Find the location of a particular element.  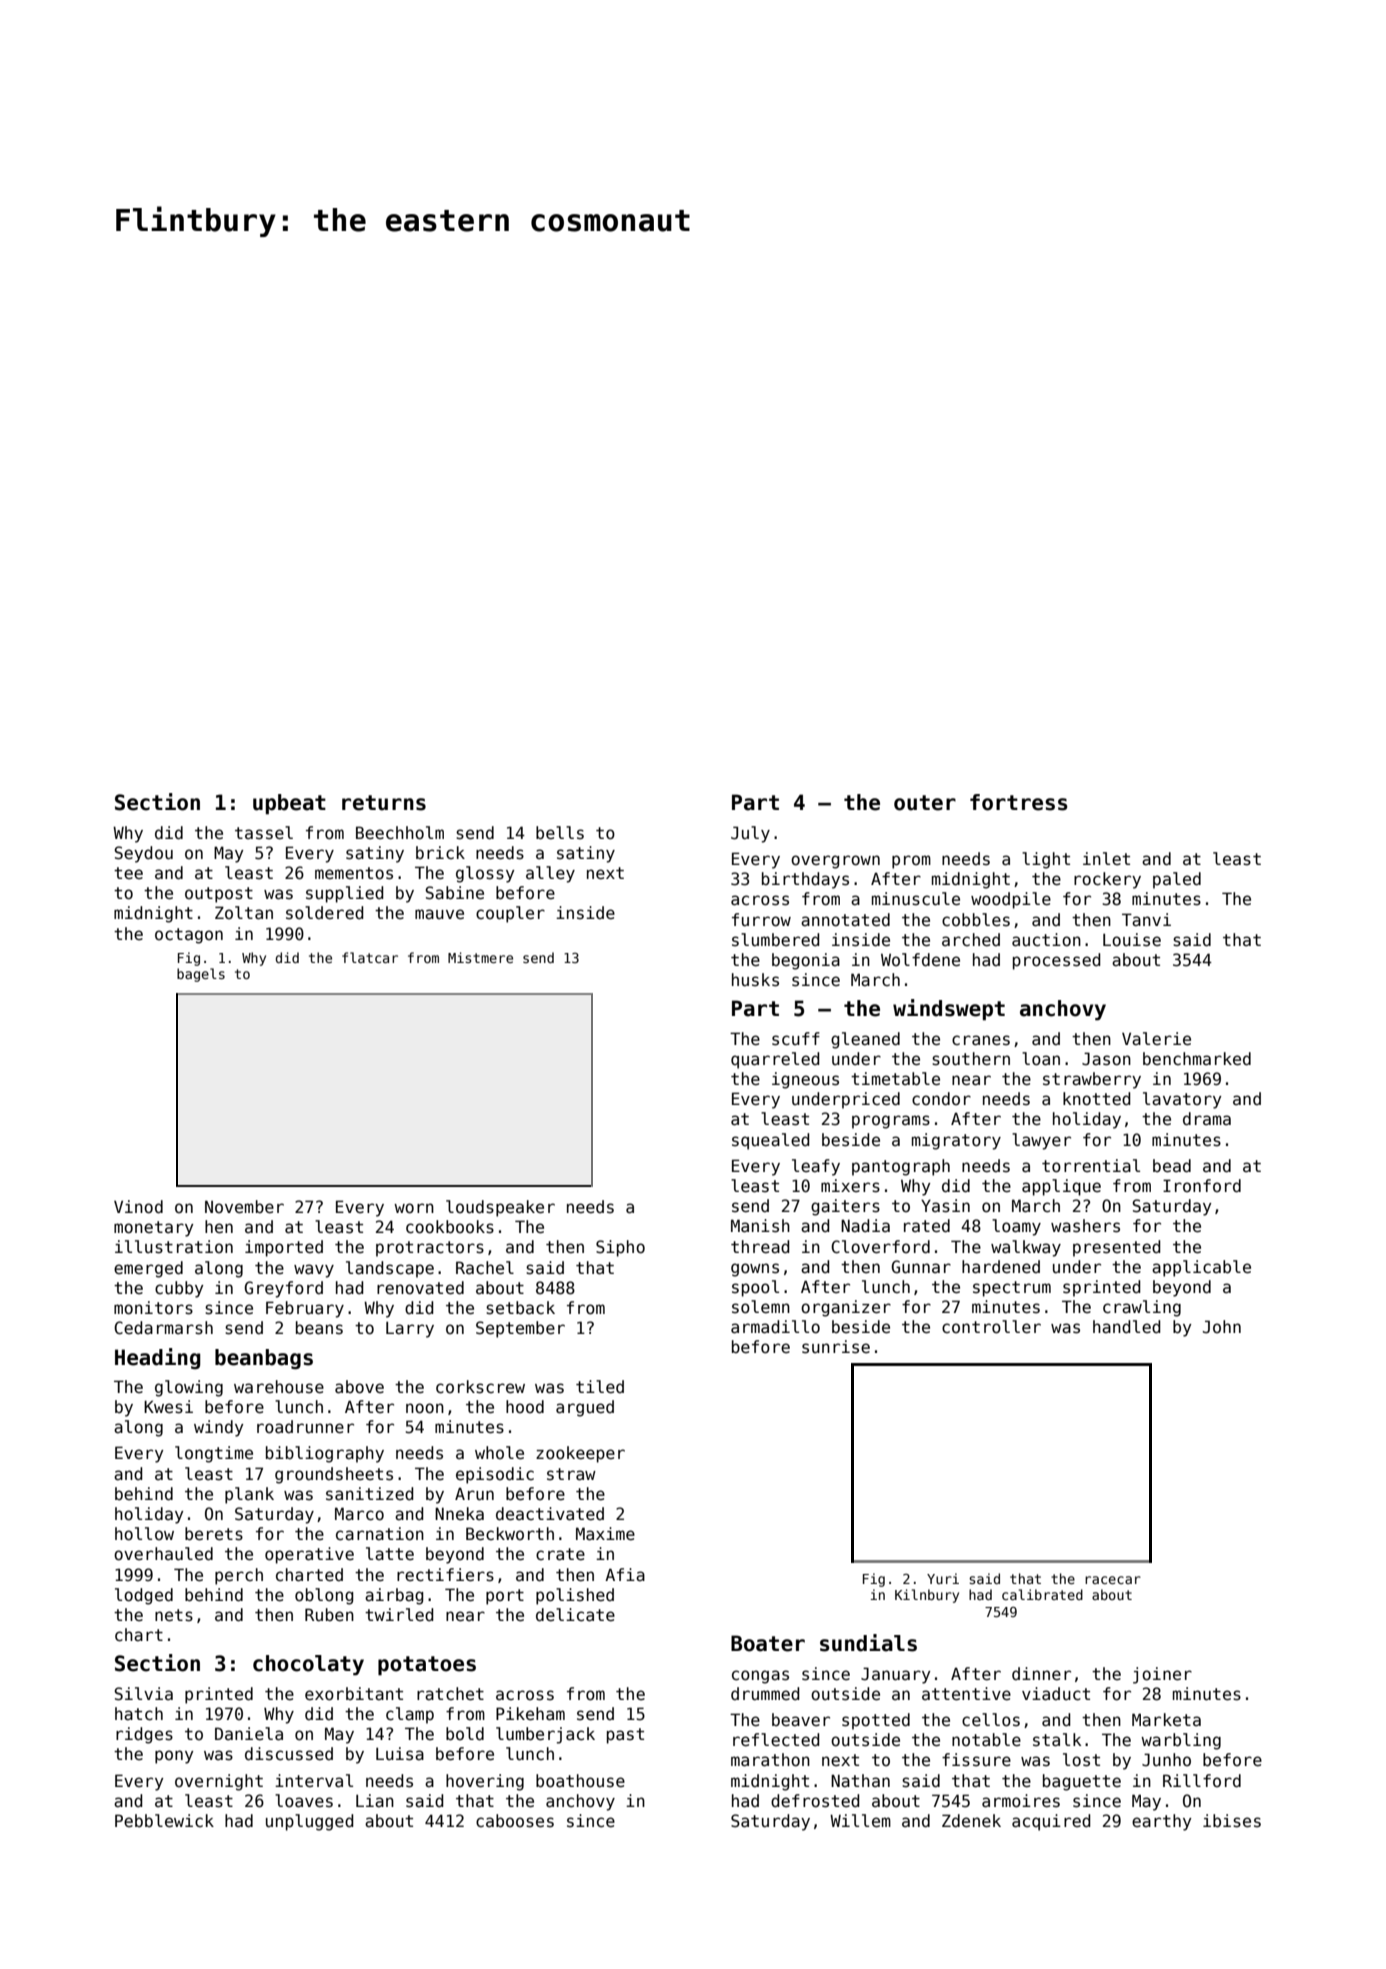

processed is located at coordinates (1057, 961).
